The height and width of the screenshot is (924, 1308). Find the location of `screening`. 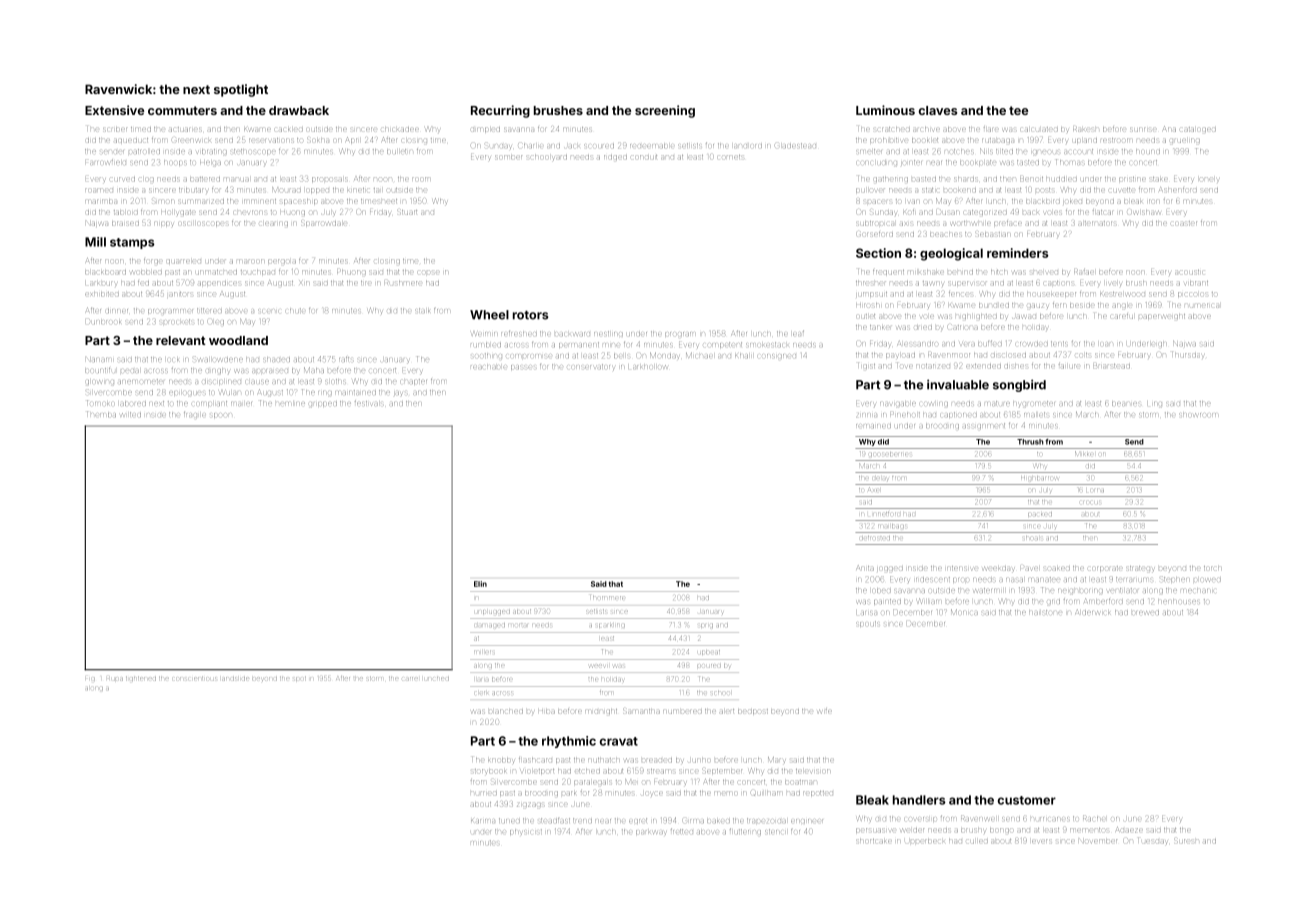

screening is located at coordinates (665, 111).
